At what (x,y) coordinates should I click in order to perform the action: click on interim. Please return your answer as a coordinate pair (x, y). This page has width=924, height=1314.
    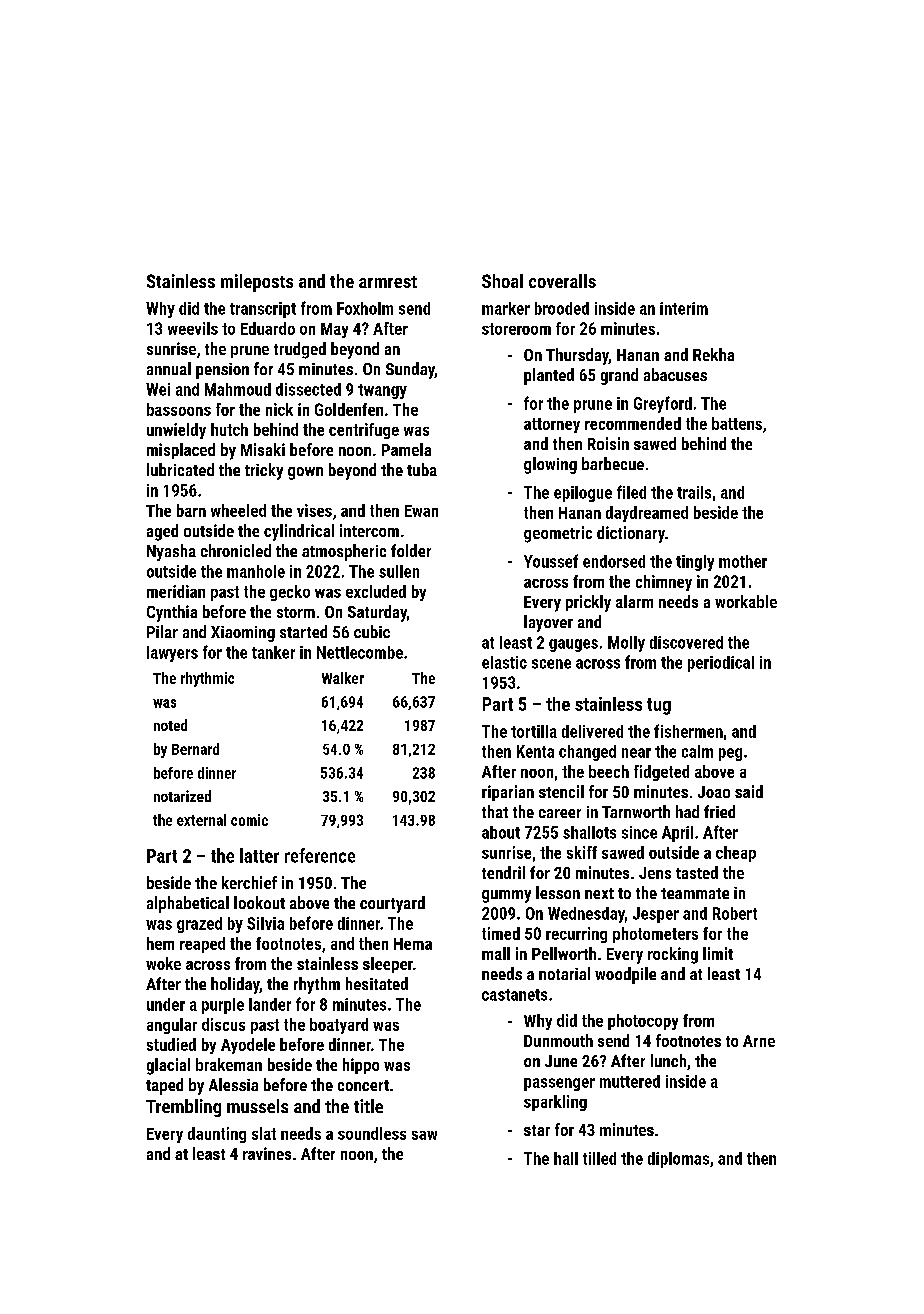
    Looking at the image, I should click on (684, 308).
